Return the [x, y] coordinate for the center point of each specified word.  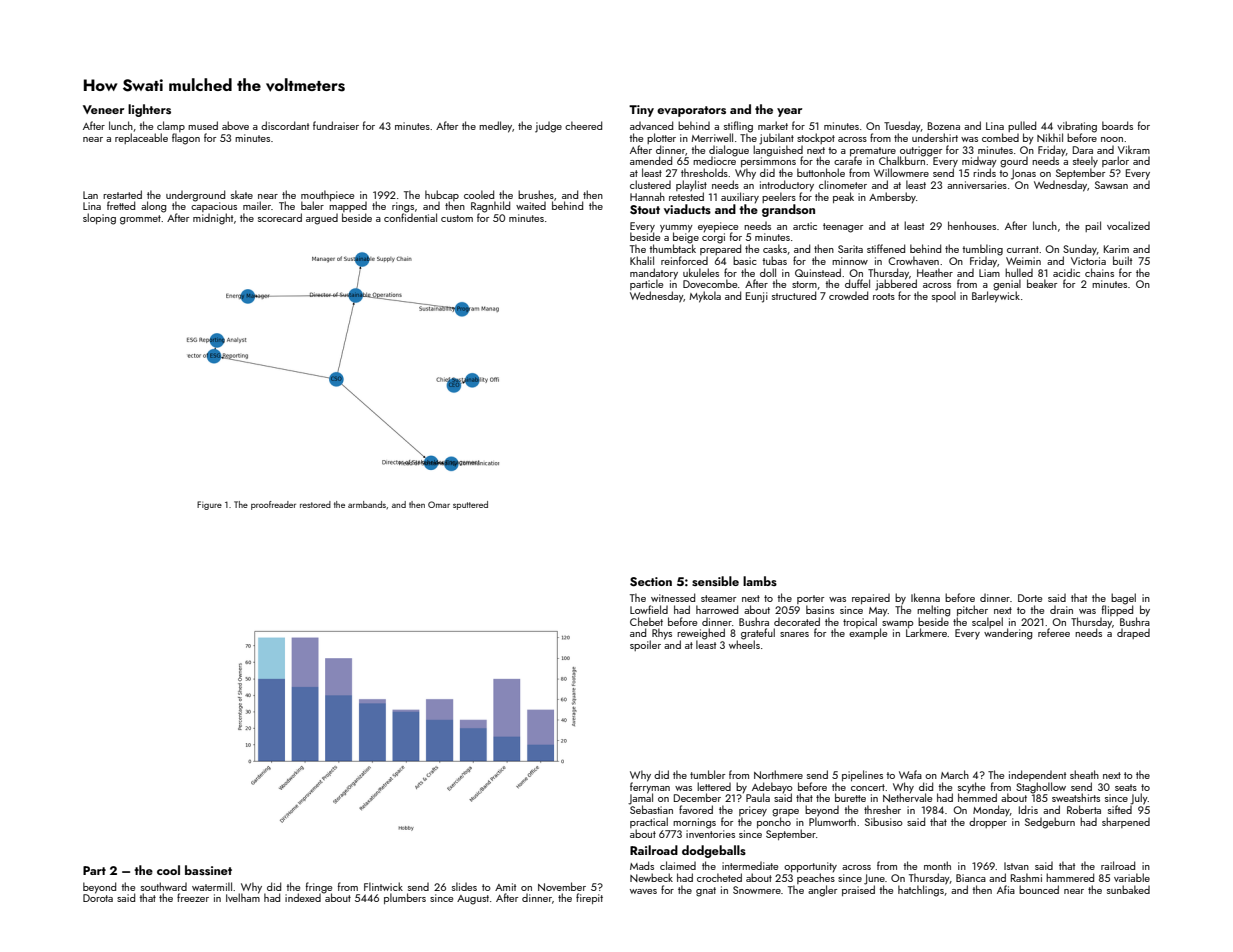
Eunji [757, 297]
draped [1133, 634]
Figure [209, 505]
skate [242, 194]
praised [858, 890]
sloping [99, 219]
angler [822, 891]
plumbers [405, 898]
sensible [715, 581]
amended [651, 160]
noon [1112, 139]
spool [944, 296]
